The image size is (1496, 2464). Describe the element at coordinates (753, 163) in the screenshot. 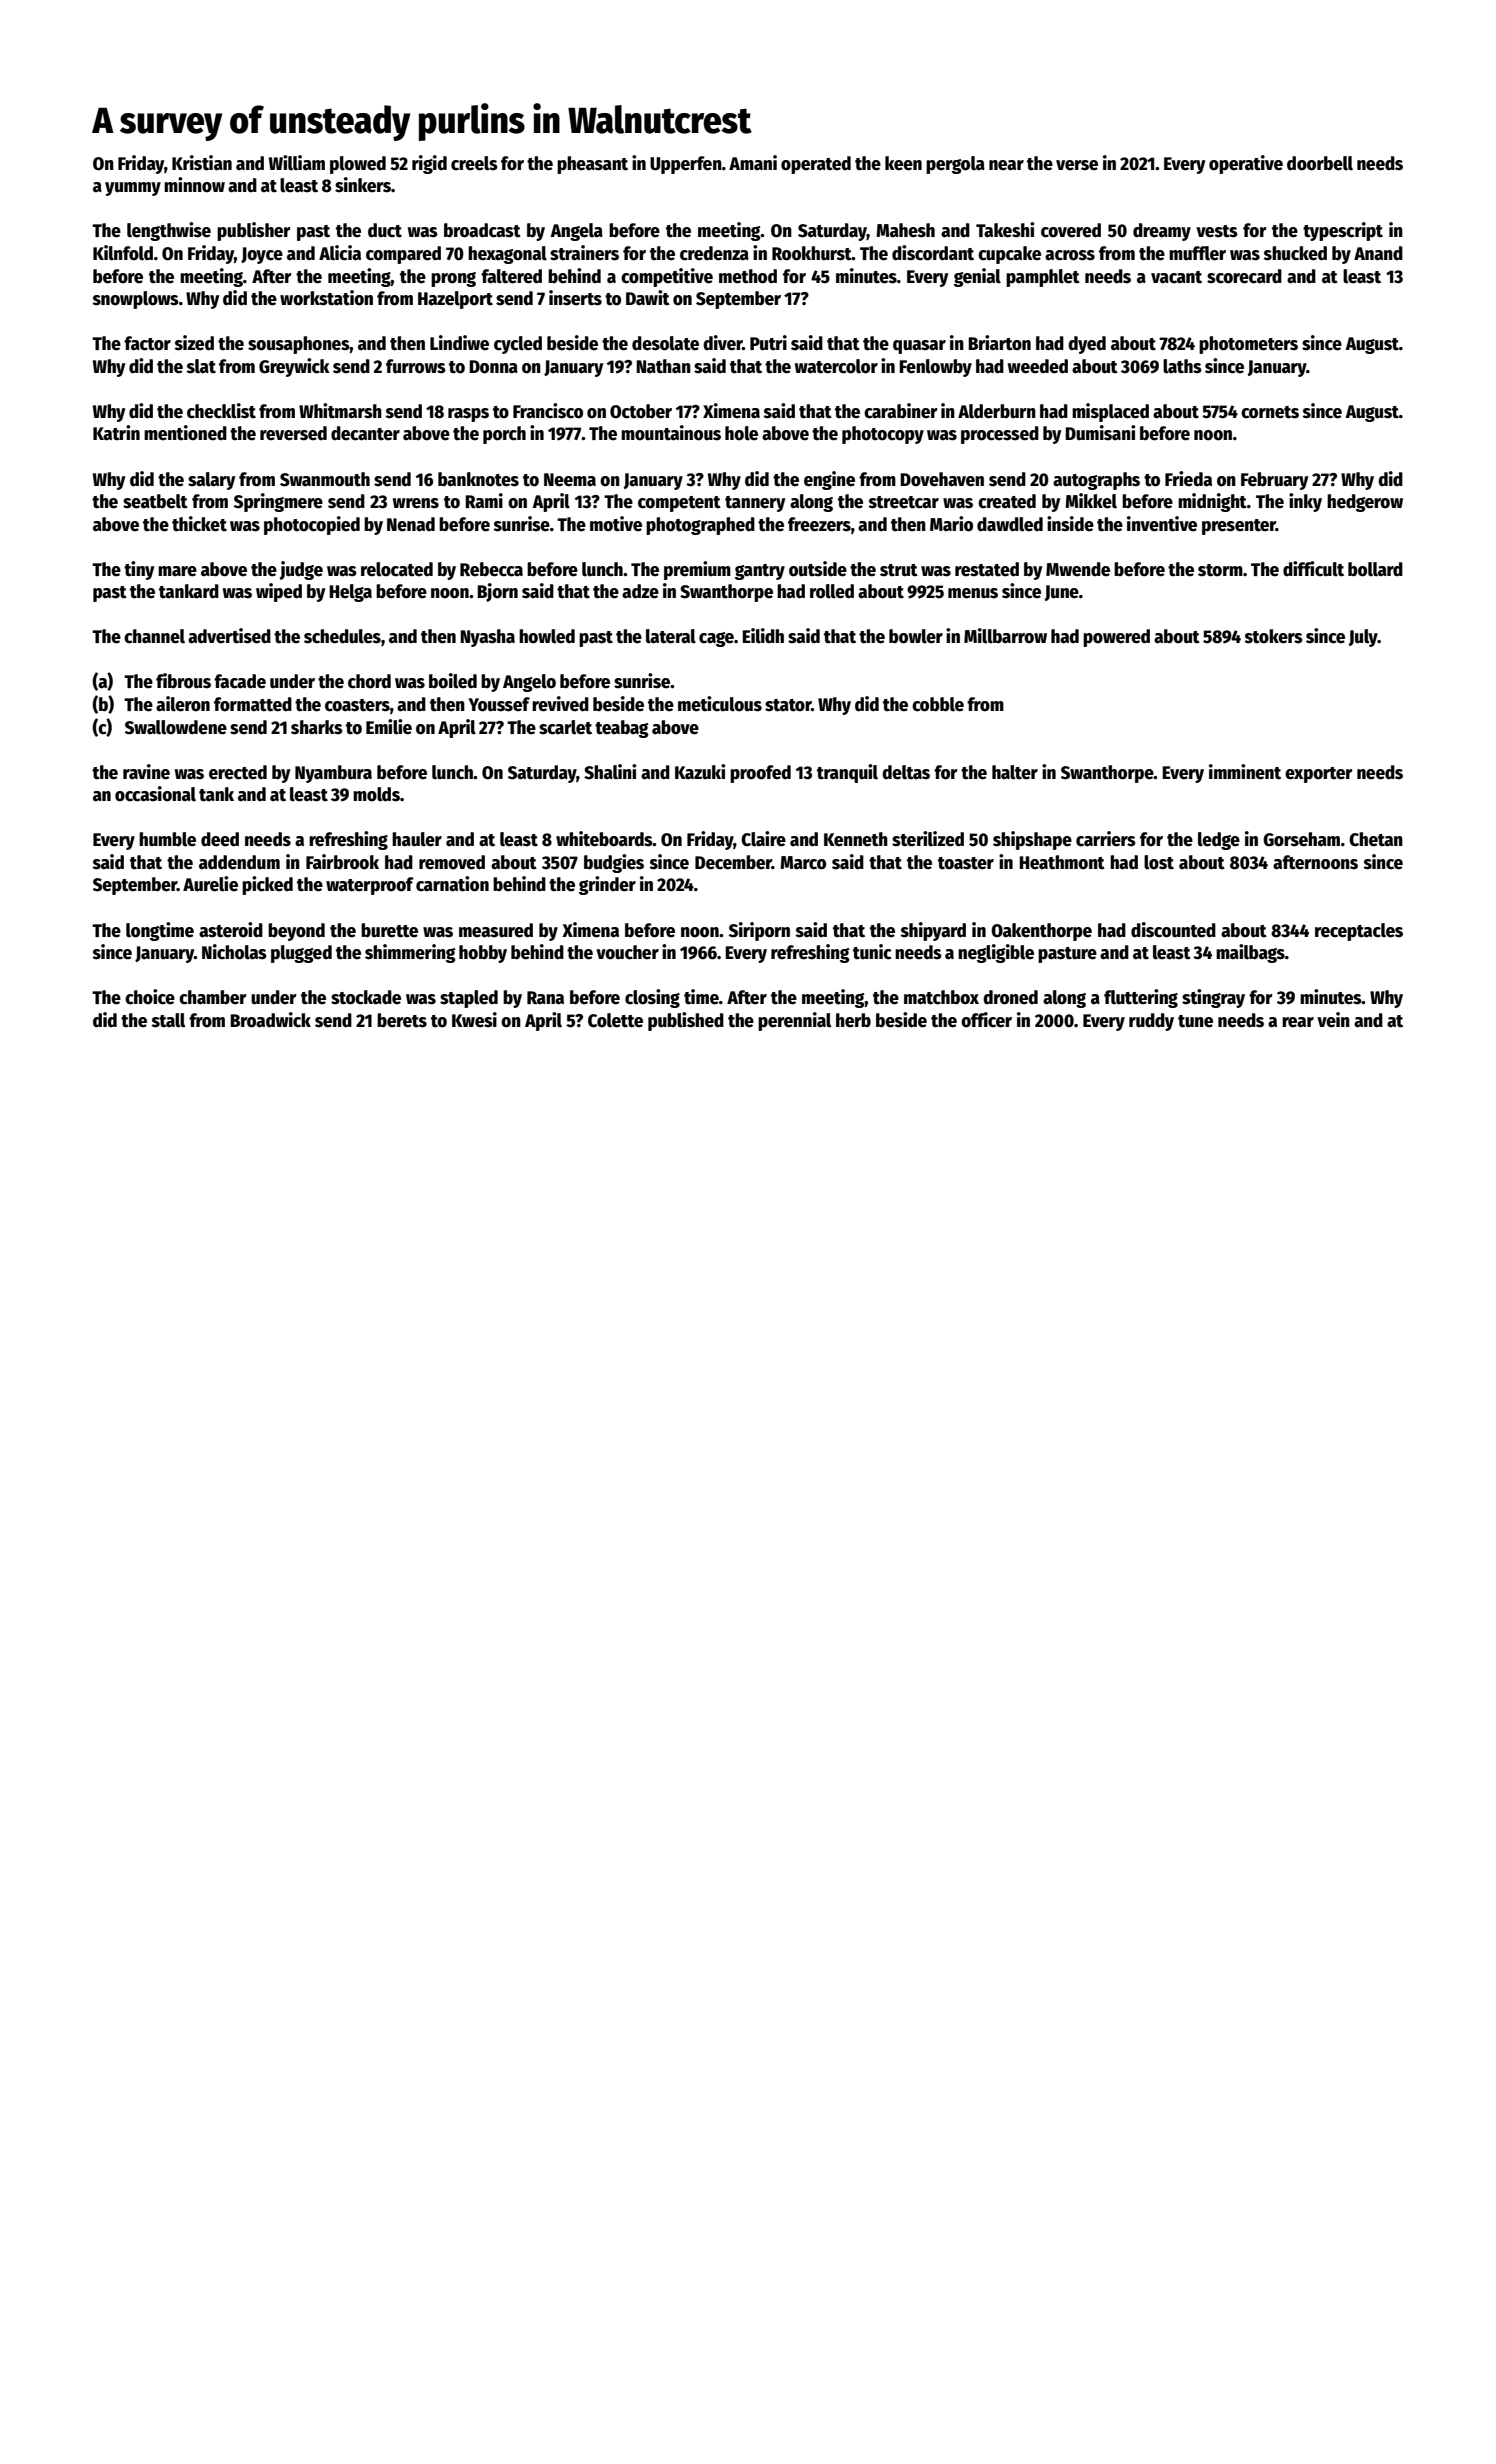

I see `Amani` at that location.
